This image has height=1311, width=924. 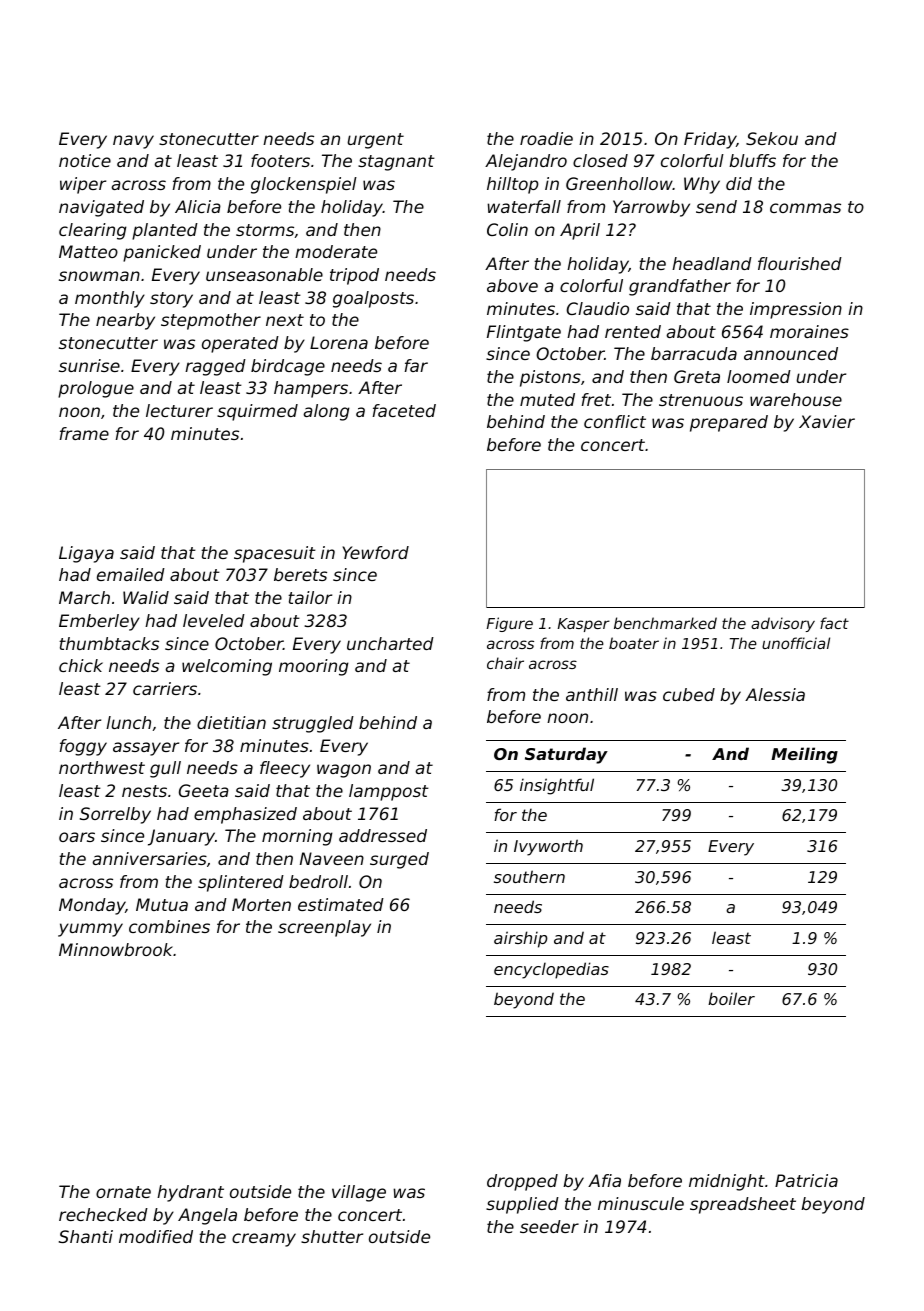 What do you see at coordinates (584, 625) in the image?
I see `Kasper` at bounding box center [584, 625].
